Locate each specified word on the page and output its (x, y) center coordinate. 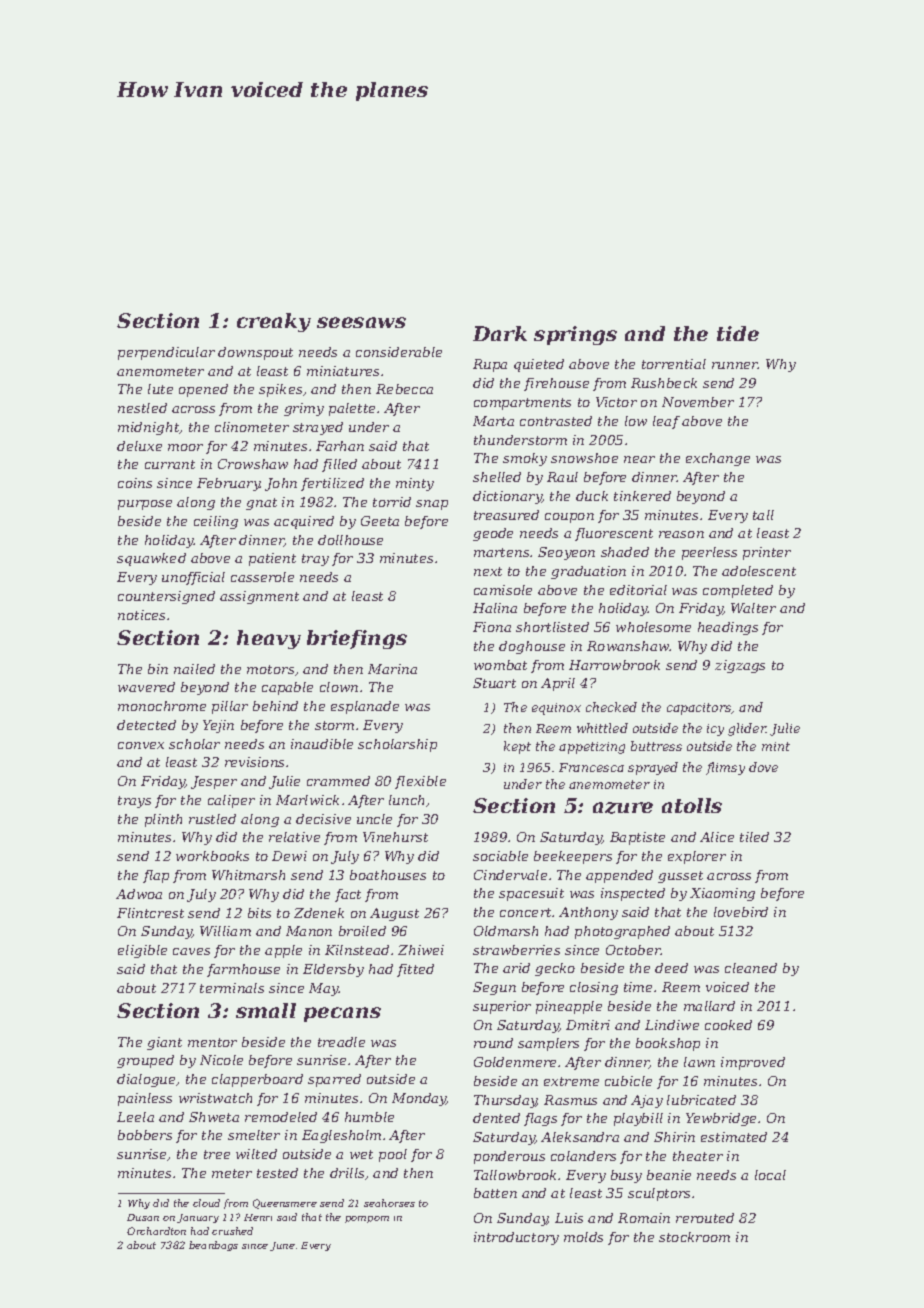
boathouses (388, 875)
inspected (633, 894)
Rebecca (404, 389)
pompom (367, 1219)
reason (681, 534)
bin (158, 669)
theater (698, 1156)
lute (160, 389)
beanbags (213, 1246)
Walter (753, 608)
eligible (142, 951)
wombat (500, 665)
